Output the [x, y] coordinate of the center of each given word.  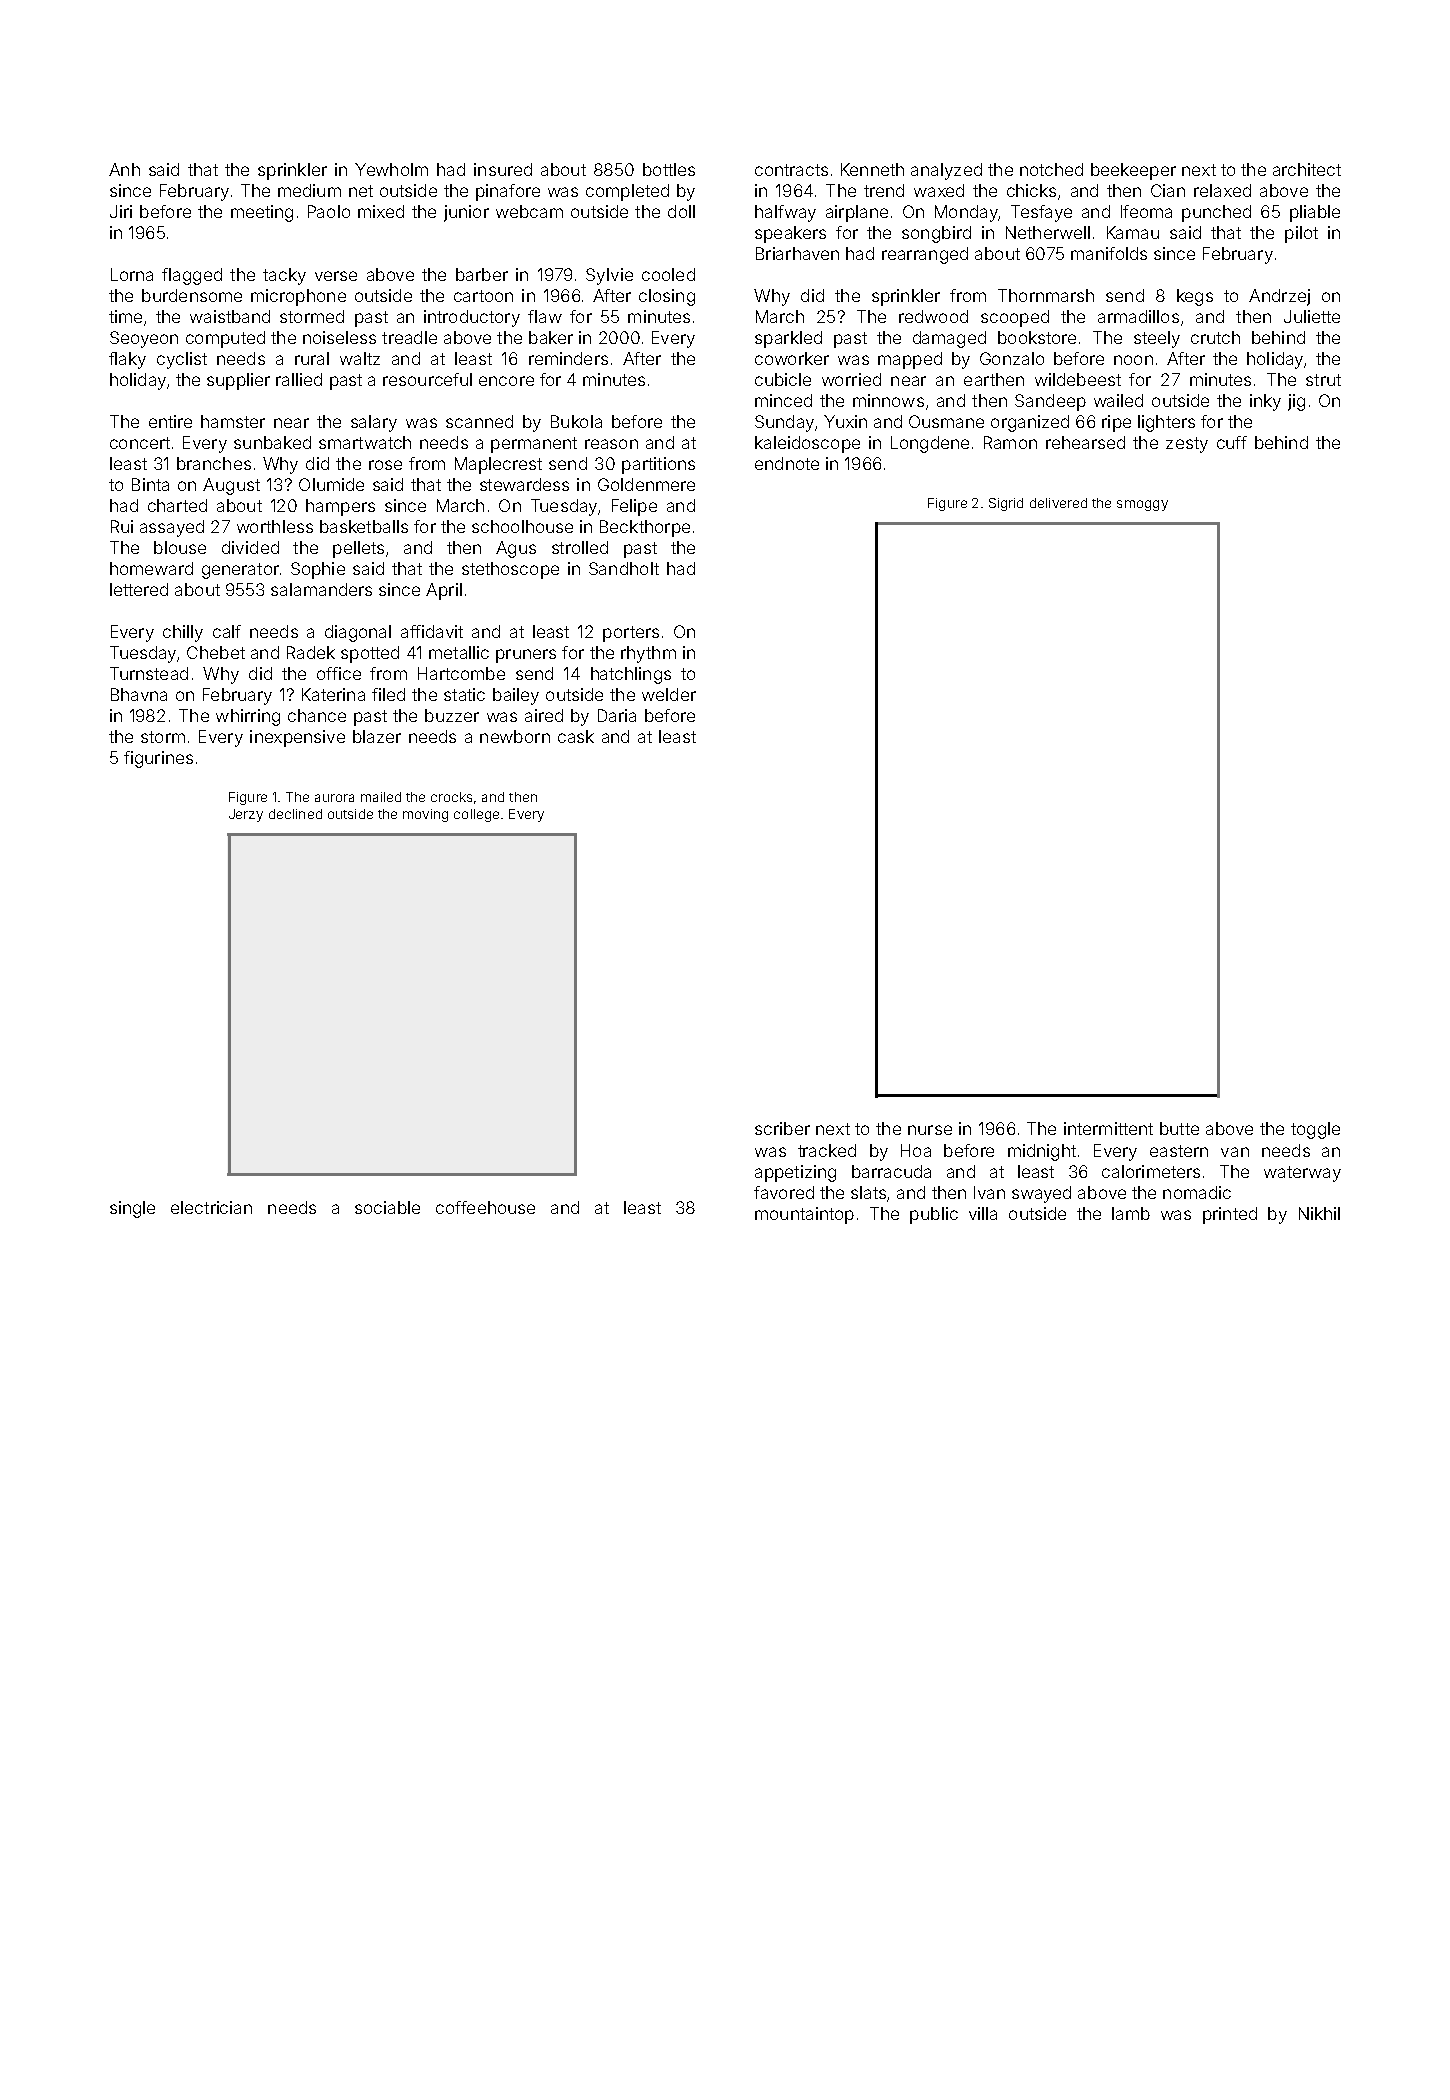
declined [295, 814]
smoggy [1142, 505]
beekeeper [1133, 171]
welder [669, 694]
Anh [124, 169]
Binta [150, 484]
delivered [1058, 503]
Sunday [784, 423]
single [132, 1209]
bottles [669, 169]
